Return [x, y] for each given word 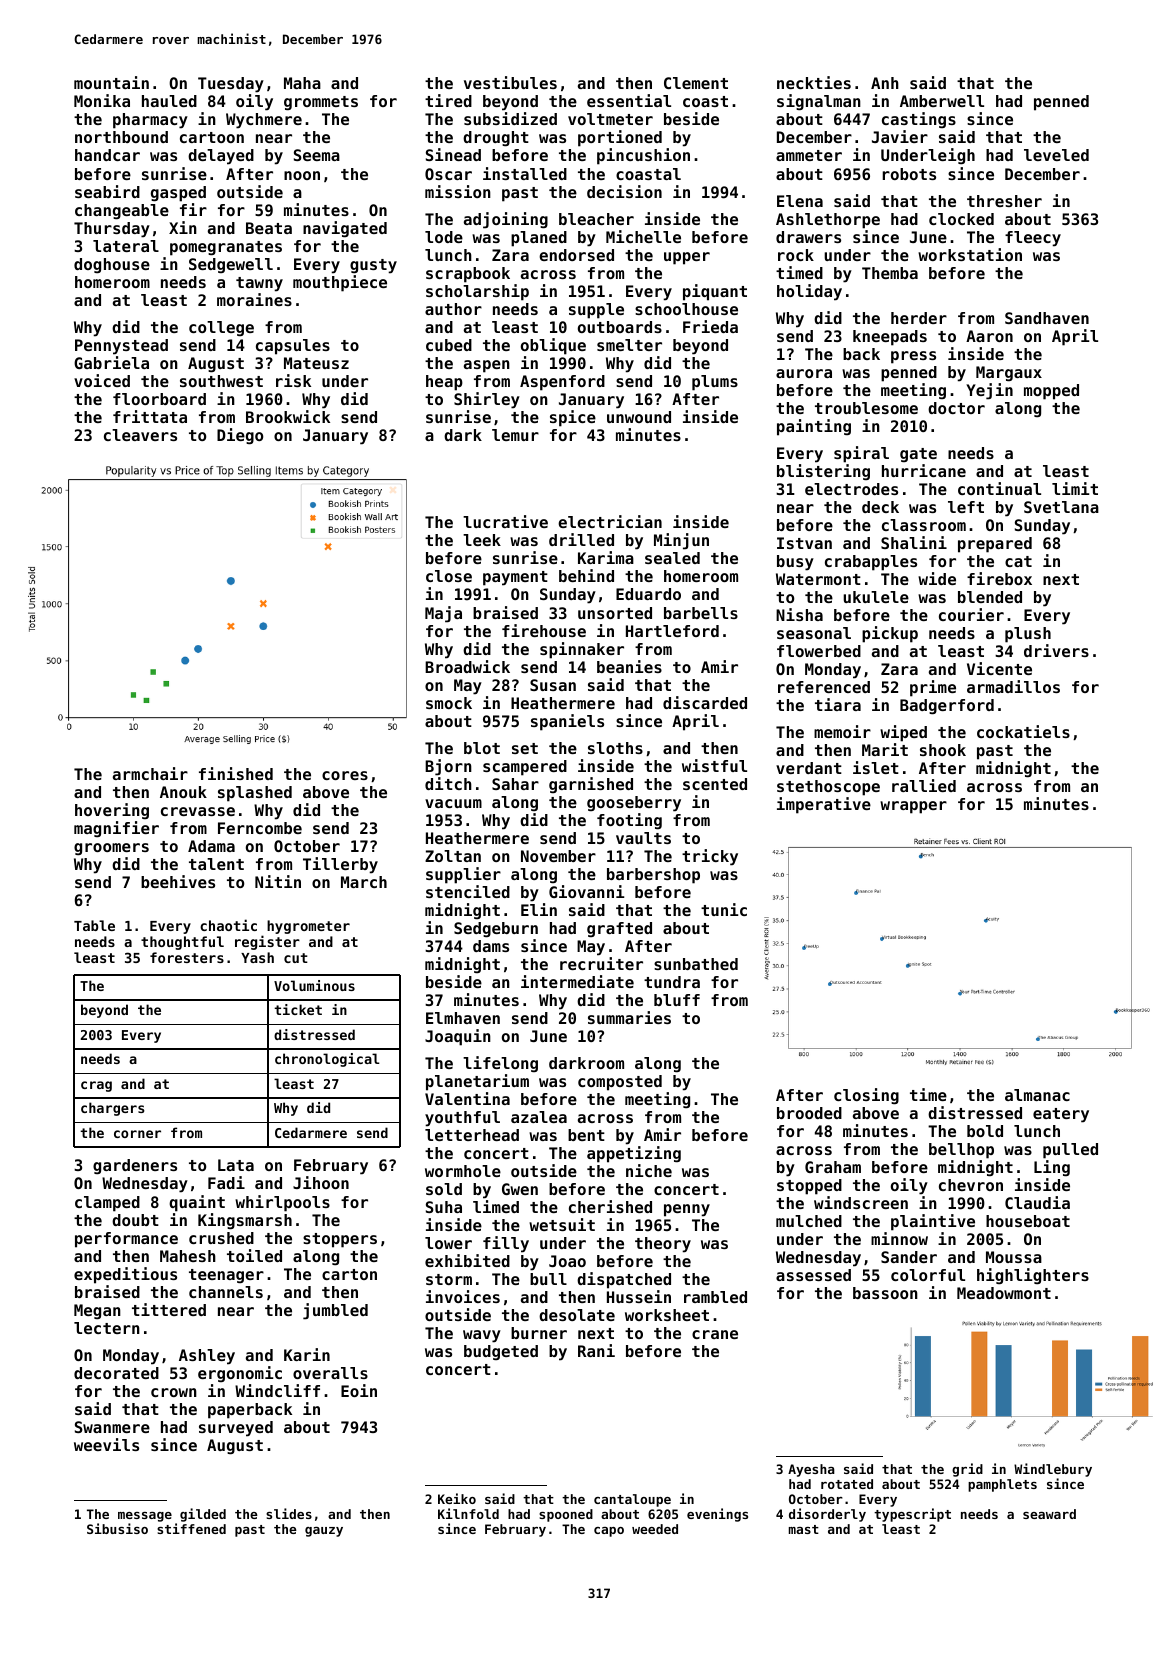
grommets [321, 103]
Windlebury [1053, 1470]
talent [216, 864]
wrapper [913, 807]
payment [515, 578]
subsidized [510, 118]
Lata [236, 1165]
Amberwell [942, 101]
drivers [1056, 650]
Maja [443, 614]
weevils [106, 1444]
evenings [717, 1515]
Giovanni [587, 891]
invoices [463, 1296]
